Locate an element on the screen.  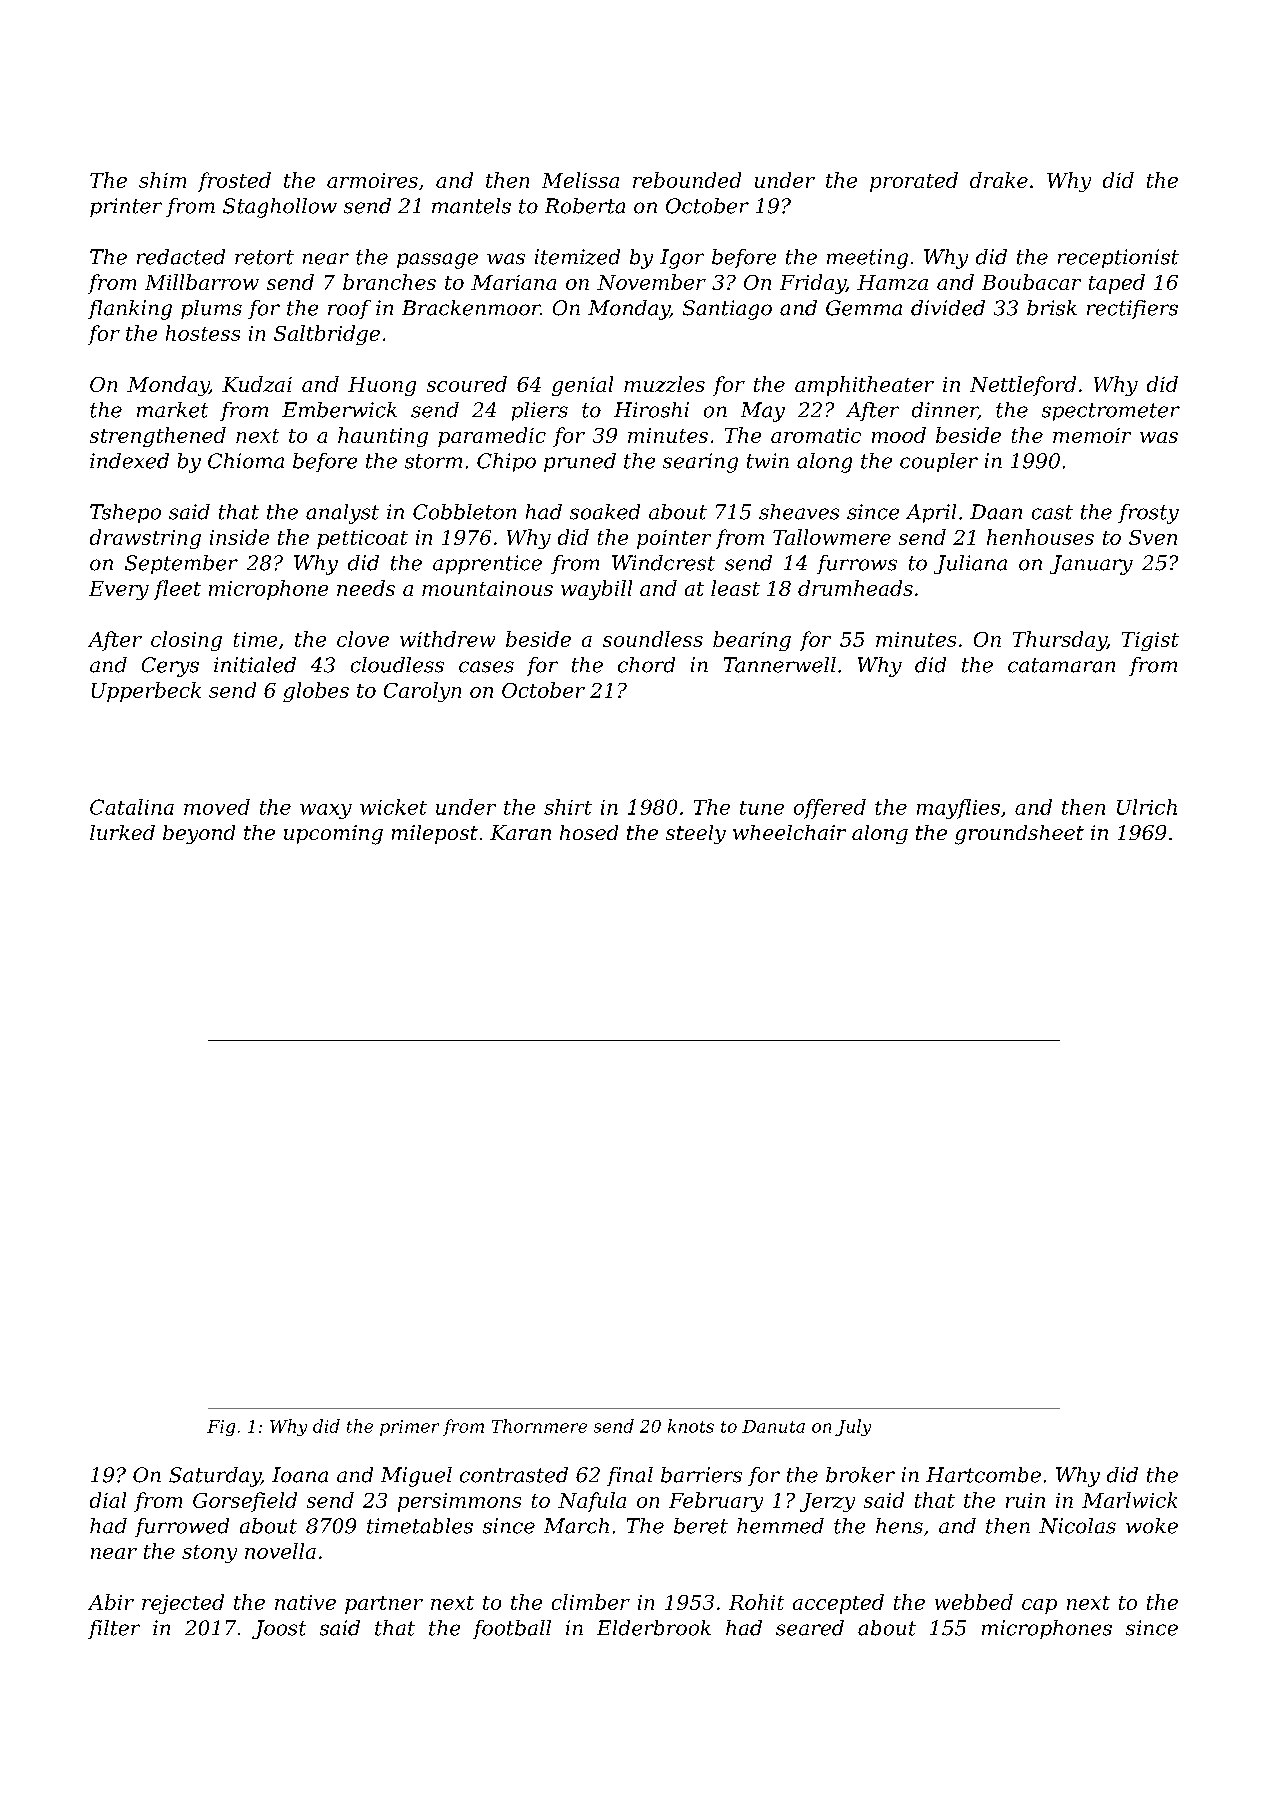
mantels is located at coordinates (471, 206).
